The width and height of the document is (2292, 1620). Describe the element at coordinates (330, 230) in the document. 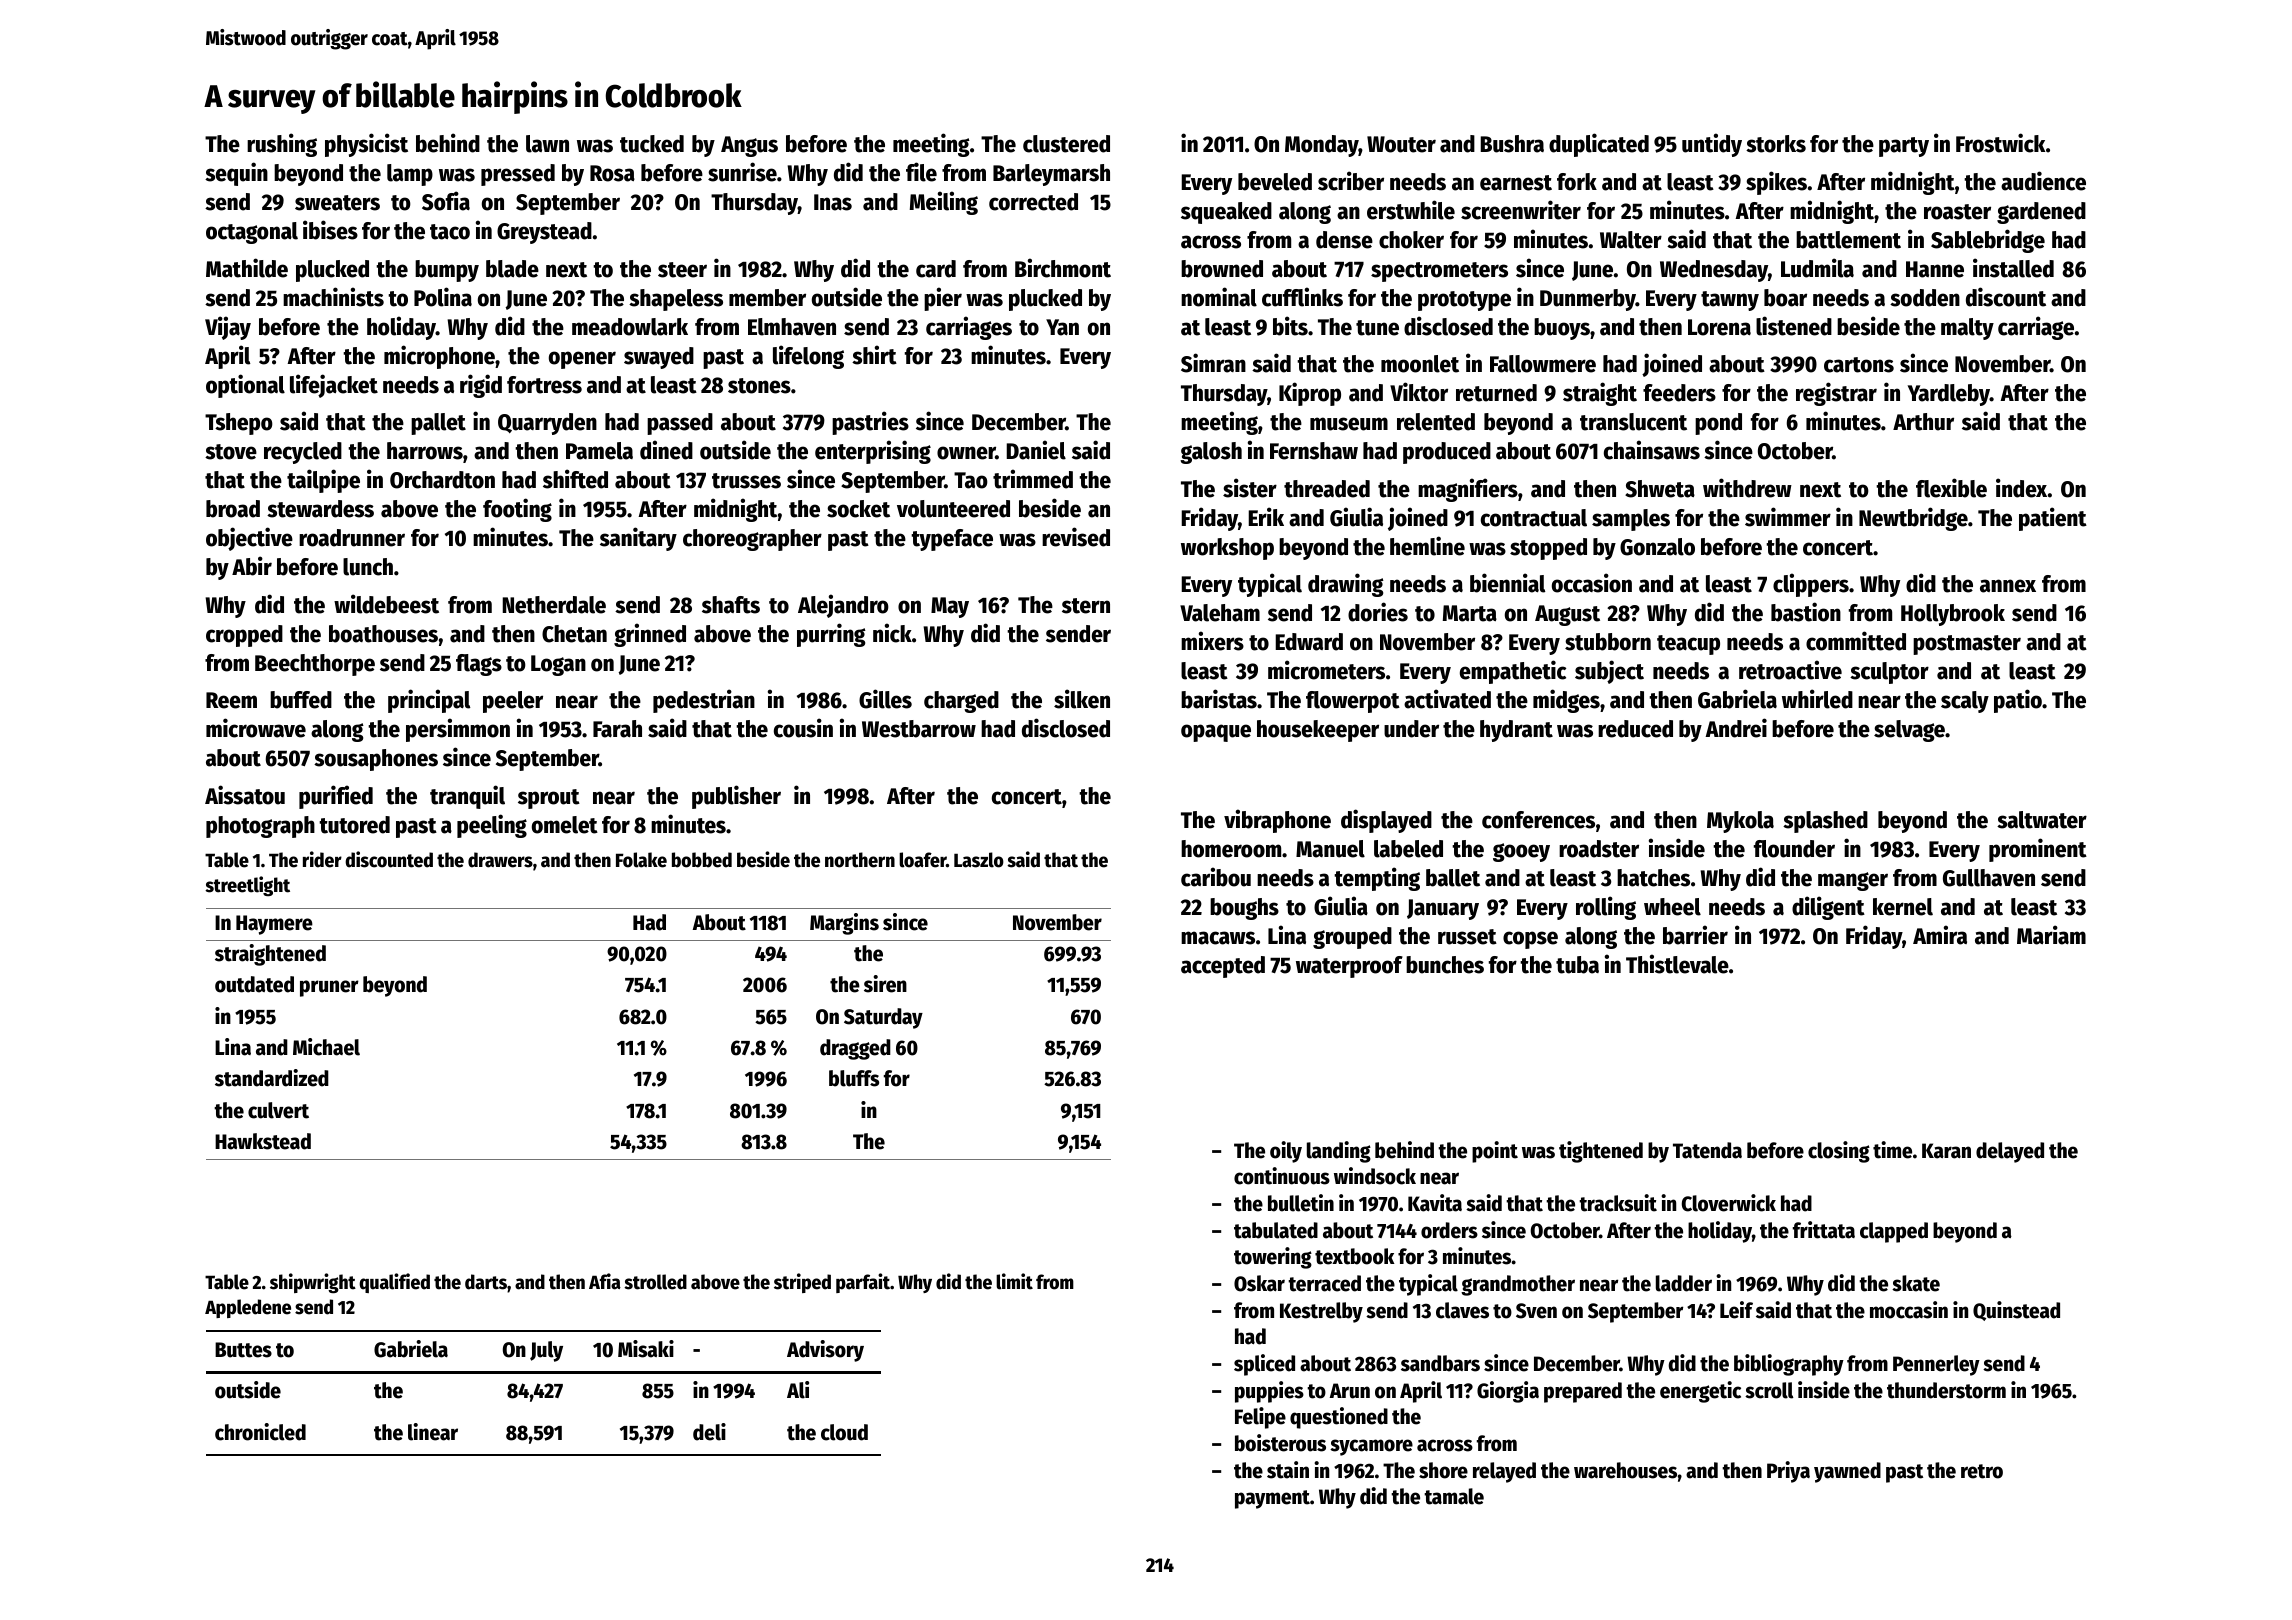

I see `ibises` at that location.
